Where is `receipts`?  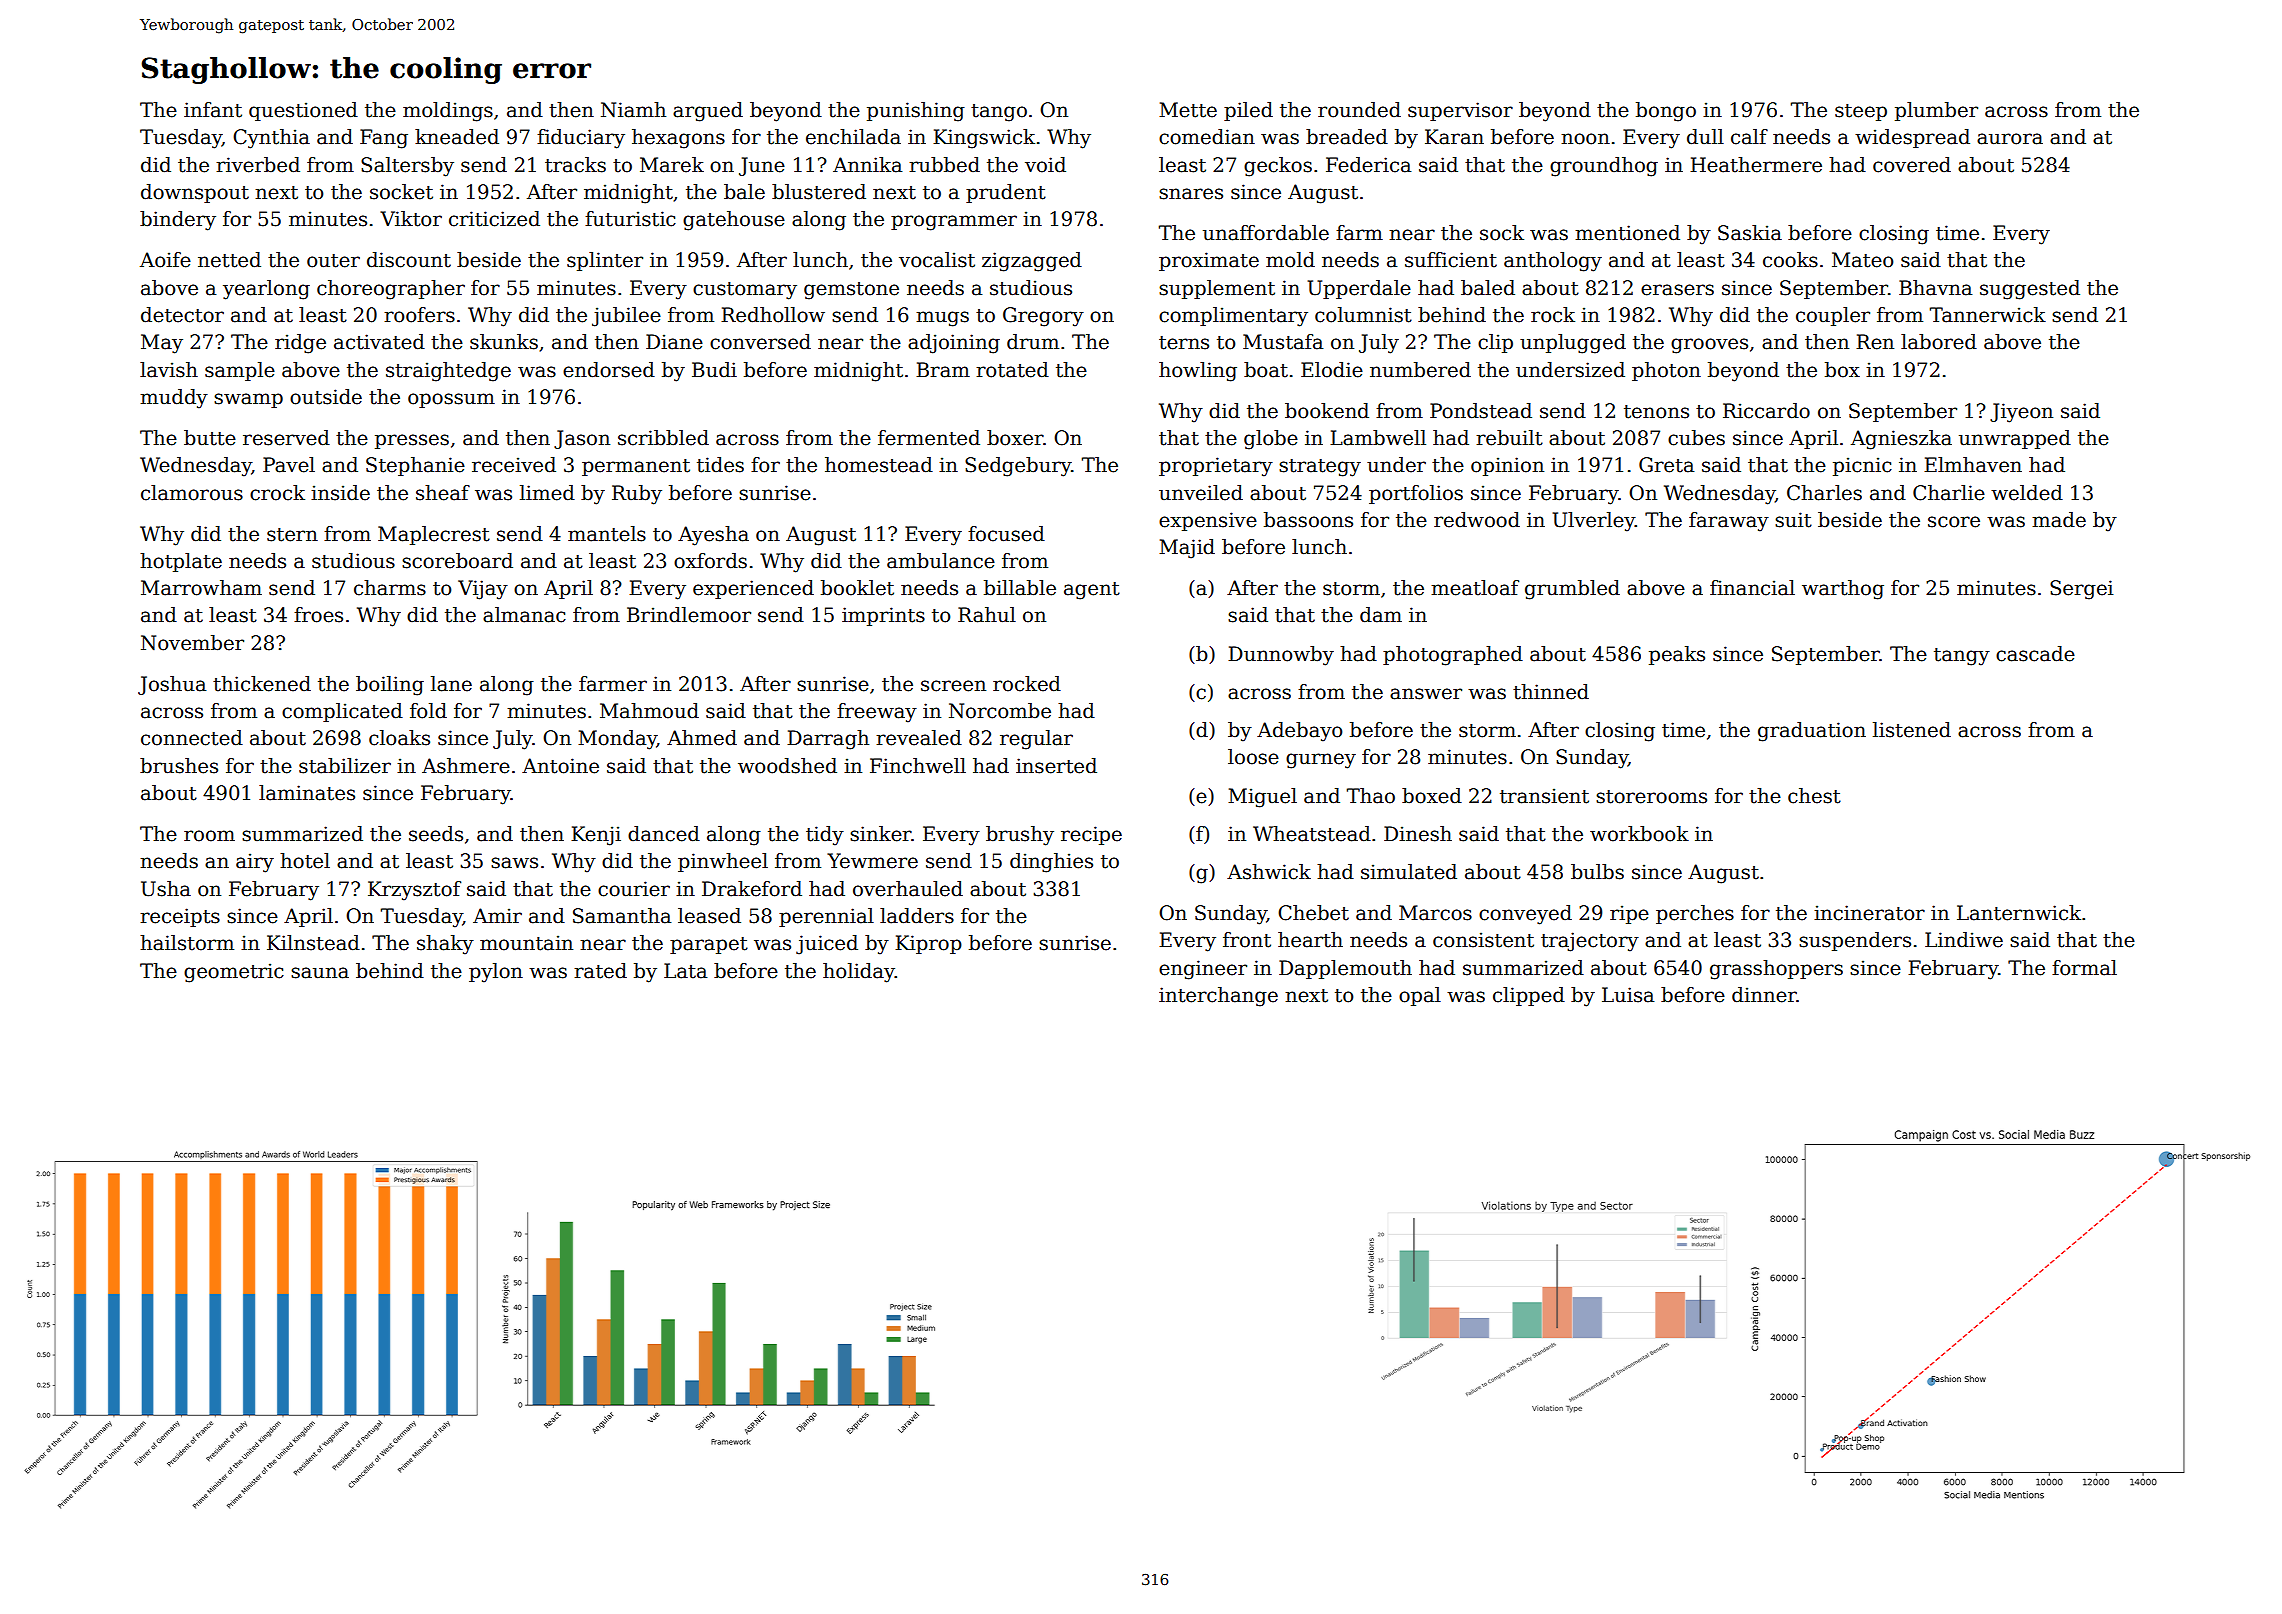
receipts is located at coordinates (180, 917).
